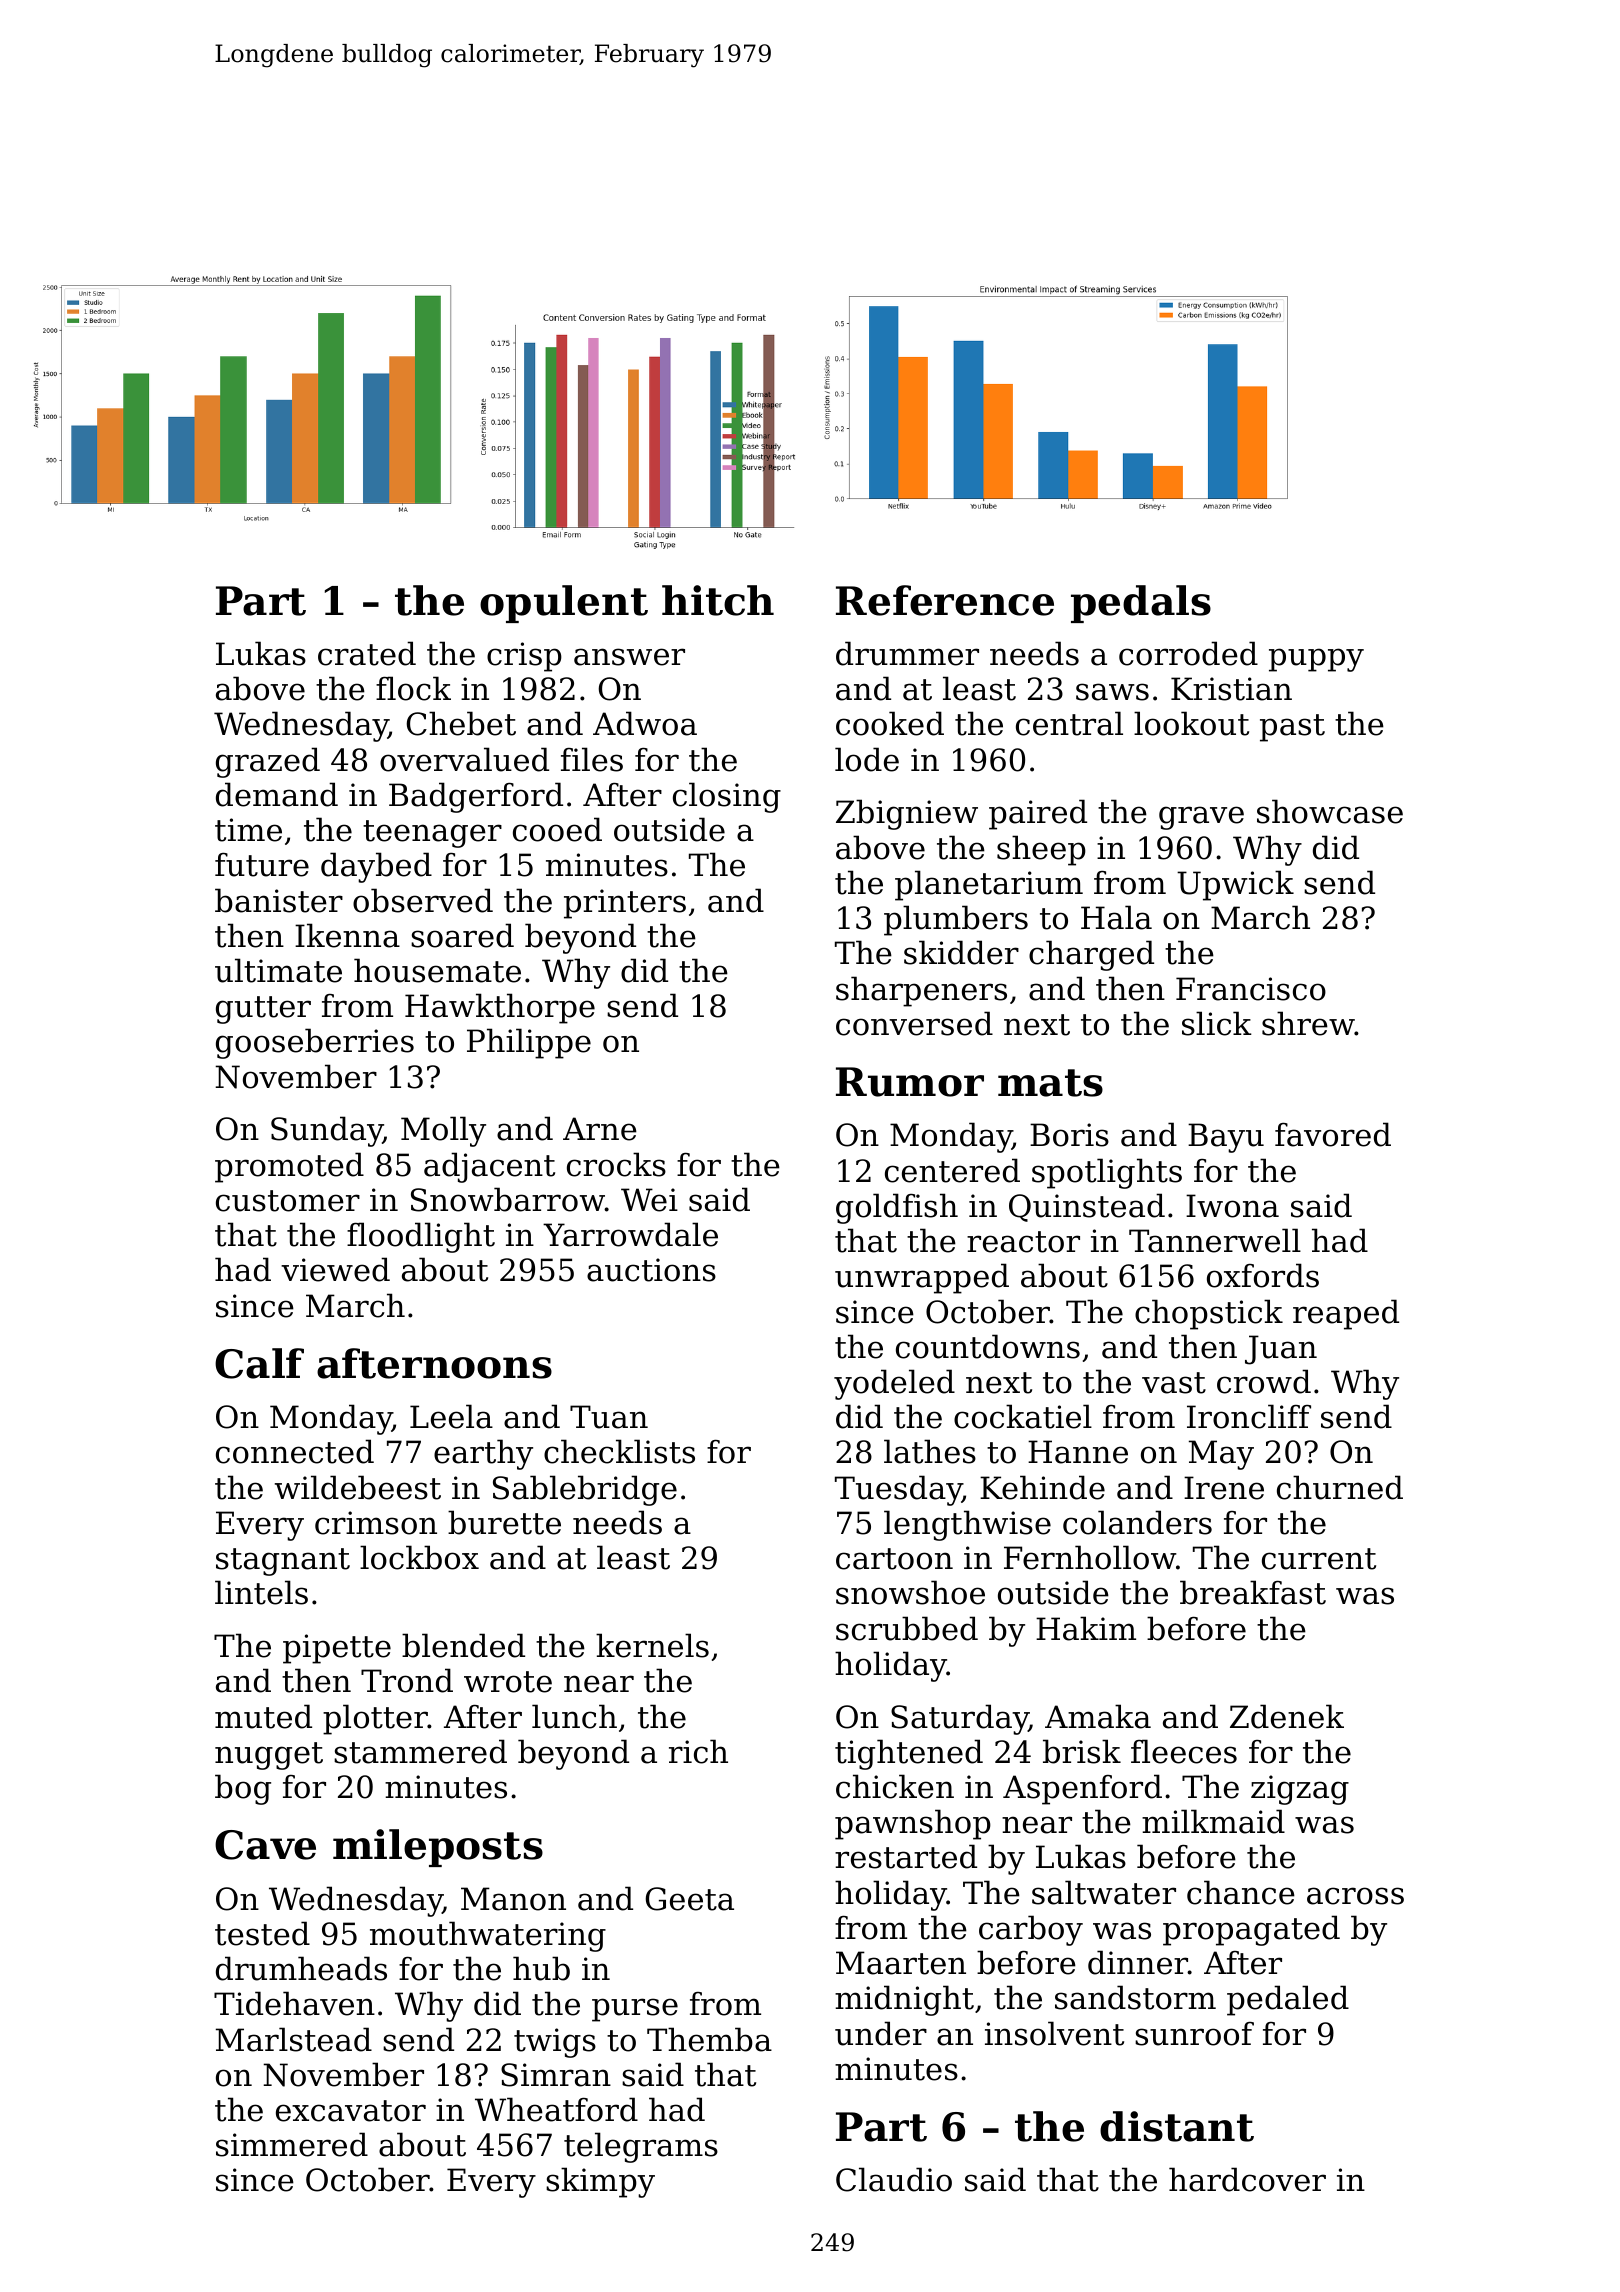 The image size is (1620, 2292). What do you see at coordinates (1184, 1751) in the document?
I see `fleeces` at bounding box center [1184, 1751].
